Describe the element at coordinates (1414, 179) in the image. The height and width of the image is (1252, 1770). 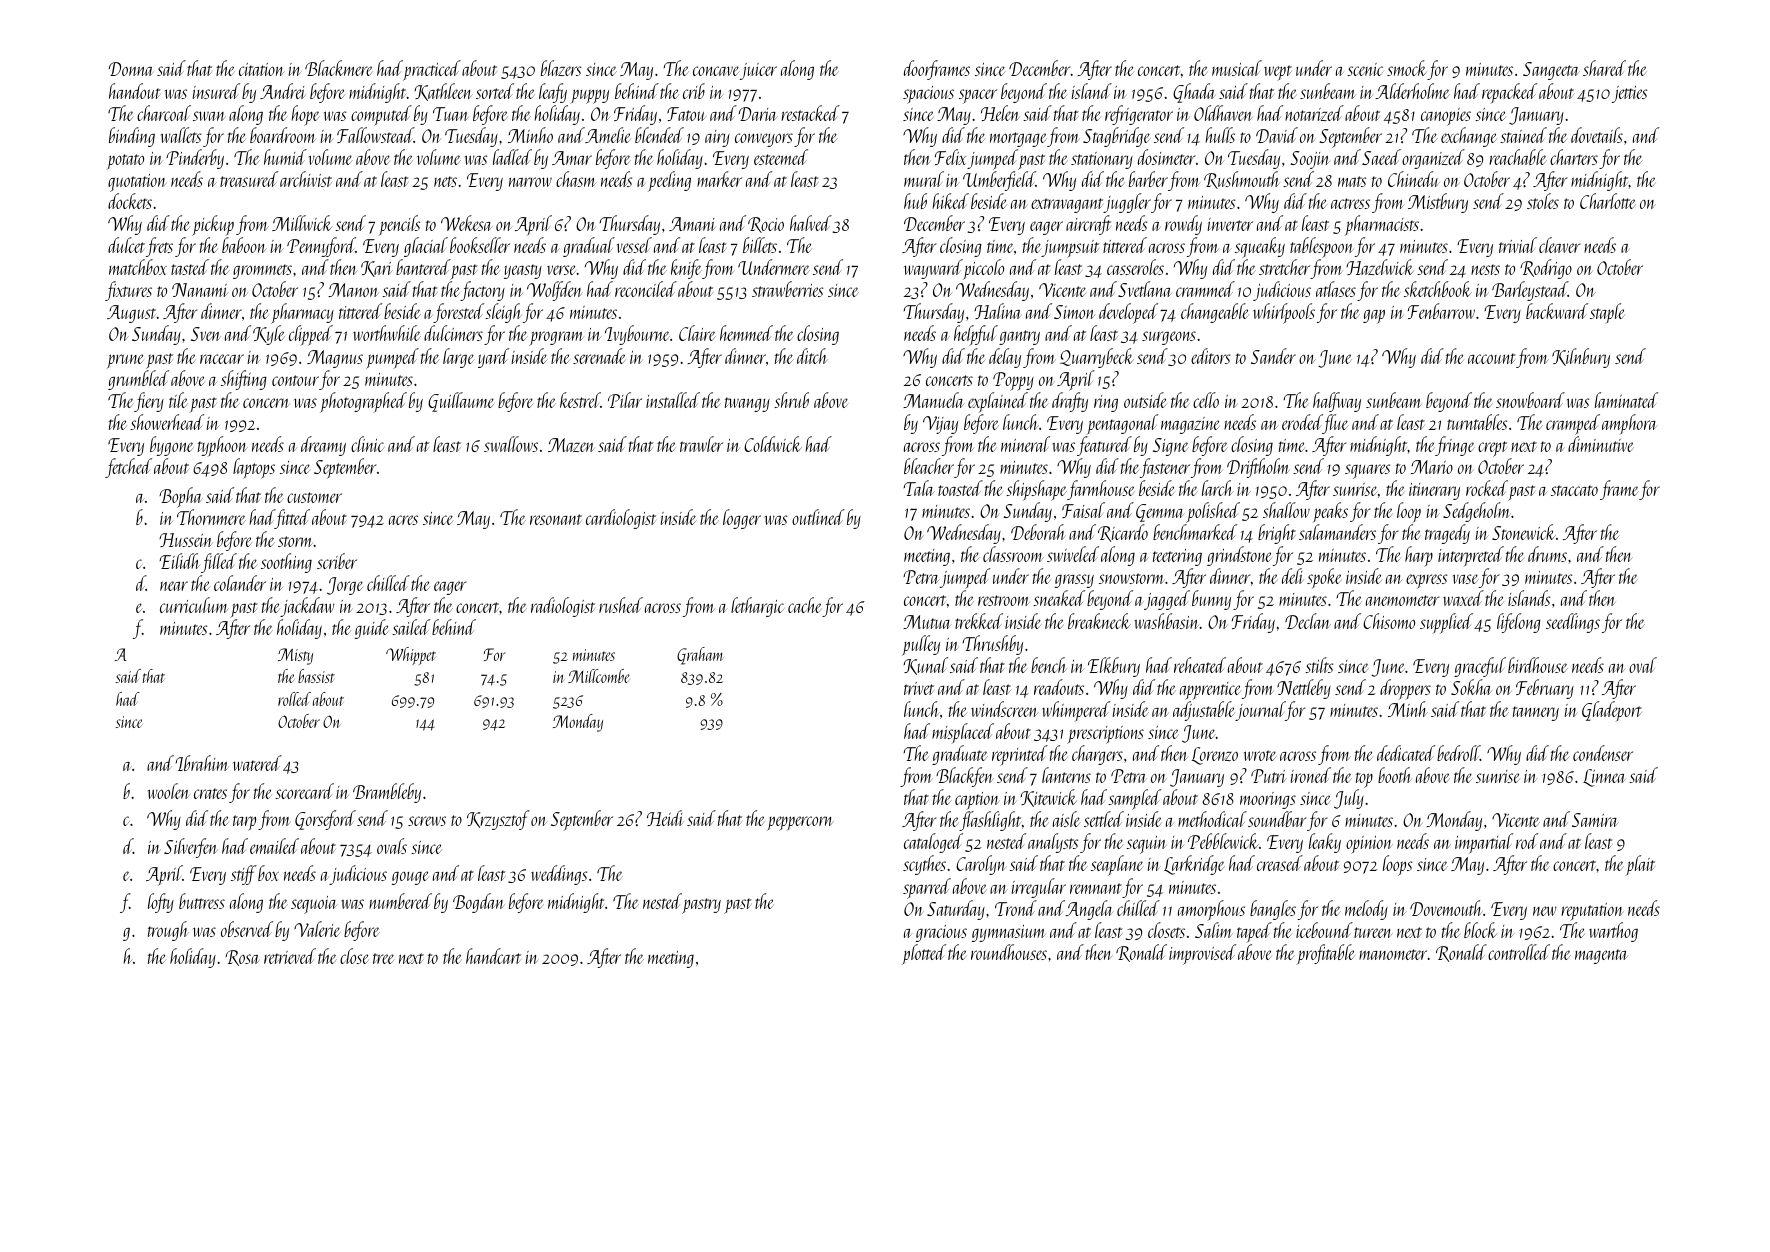
I see `Chinedu` at that location.
